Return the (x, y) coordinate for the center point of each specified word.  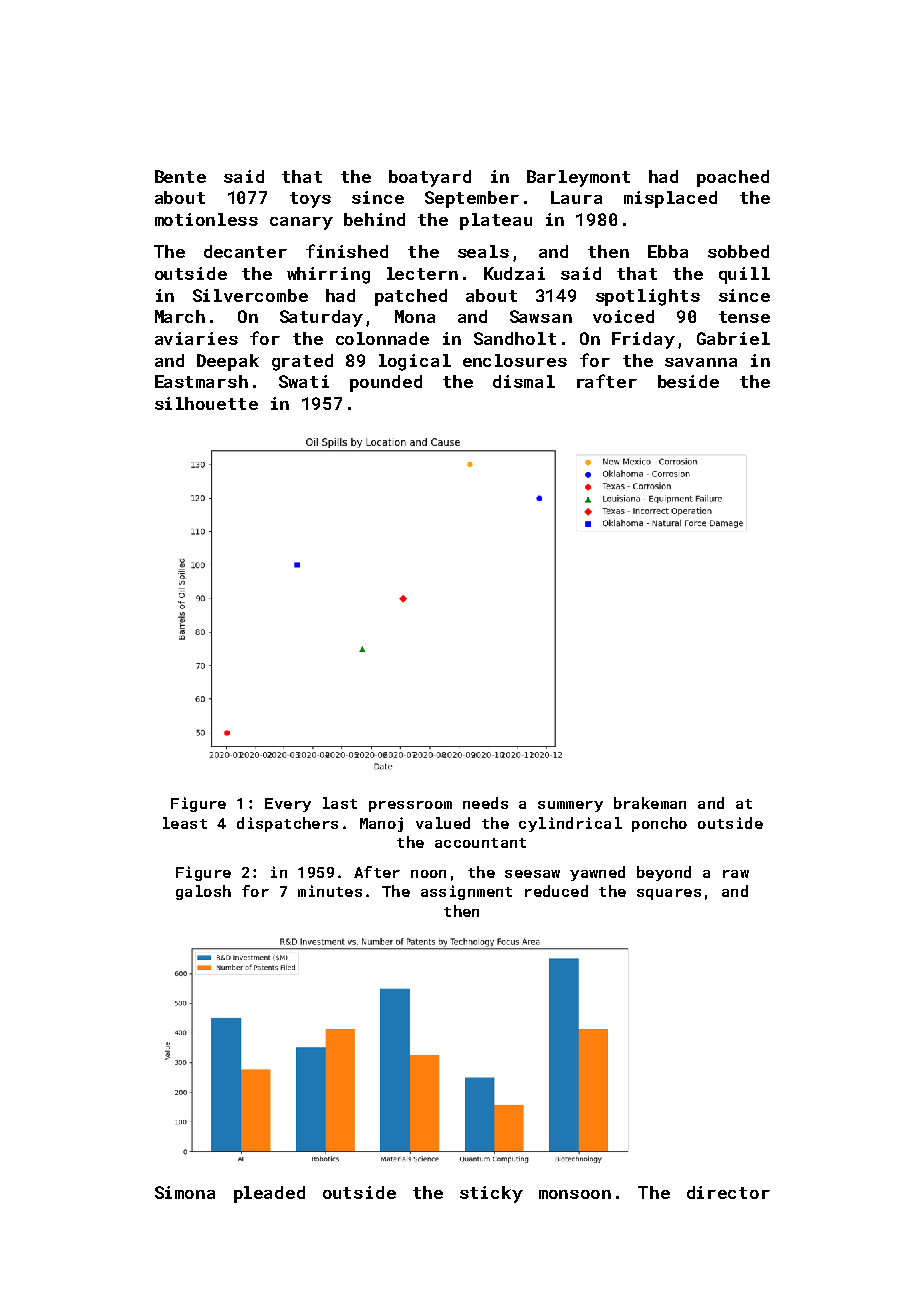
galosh (203, 892)
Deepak (228, 362)
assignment (466, 892)
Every (288, 805)
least (185, 823)
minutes (330, 891)
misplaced (670, 199)
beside (688, 381)
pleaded (269, 1194)
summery (570, 806)
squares (669, 894)
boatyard (430, 178)
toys (310, 200)
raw (736, 874)
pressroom (410, 806)
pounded (386, 383)
